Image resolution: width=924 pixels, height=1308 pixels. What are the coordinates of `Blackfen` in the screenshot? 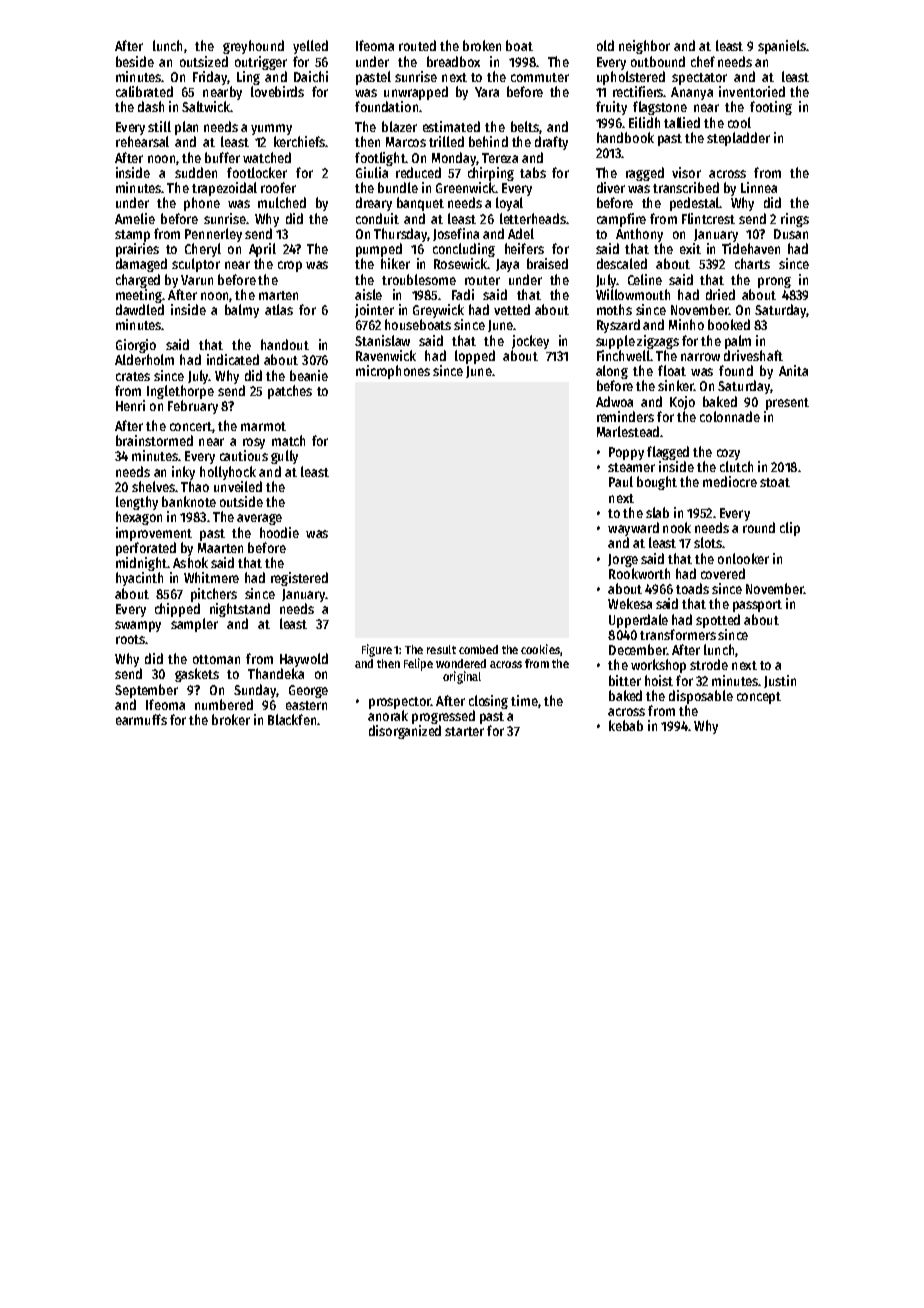 It's located at (292, 719).
